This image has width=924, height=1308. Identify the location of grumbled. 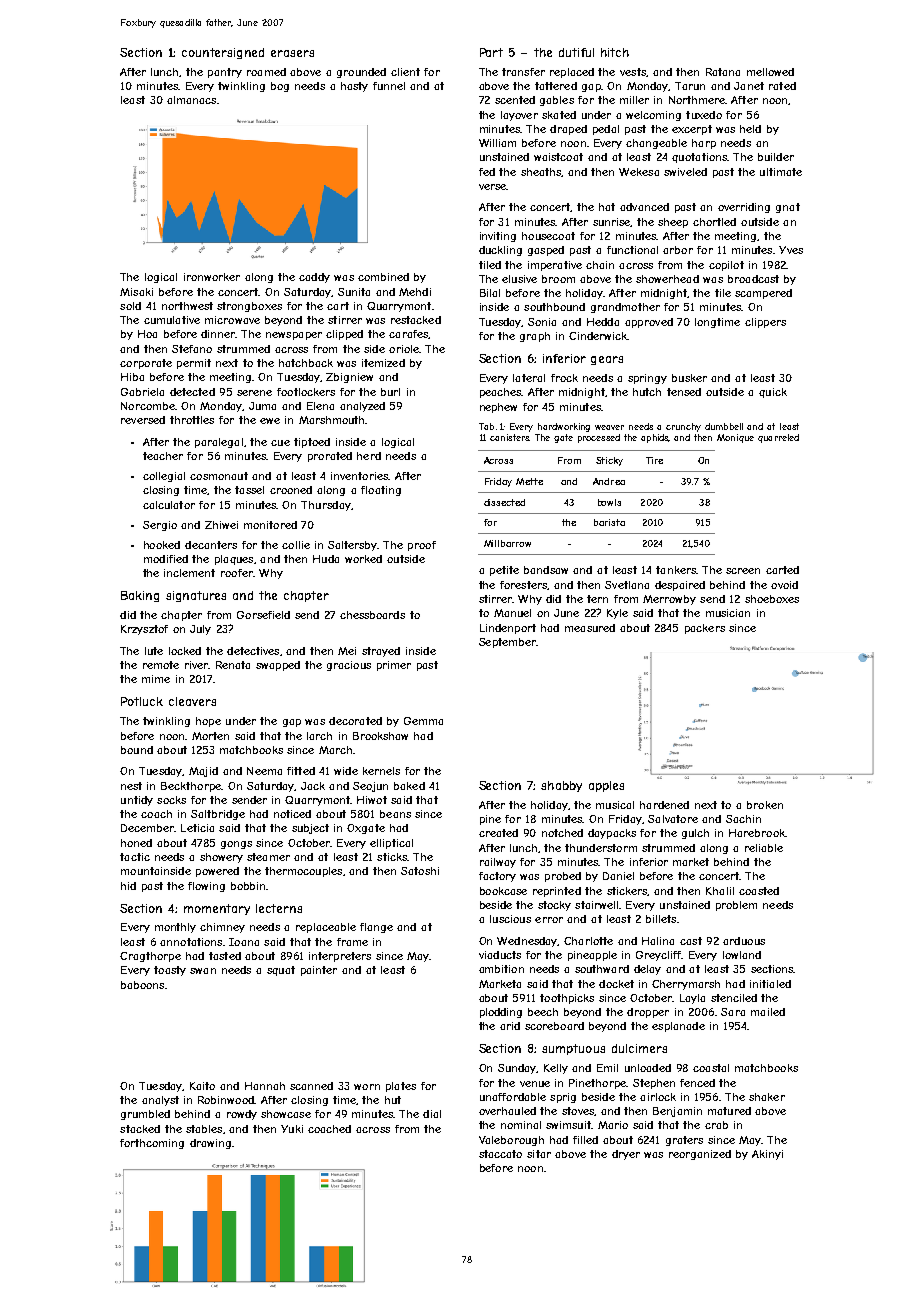
(145, 1115).
